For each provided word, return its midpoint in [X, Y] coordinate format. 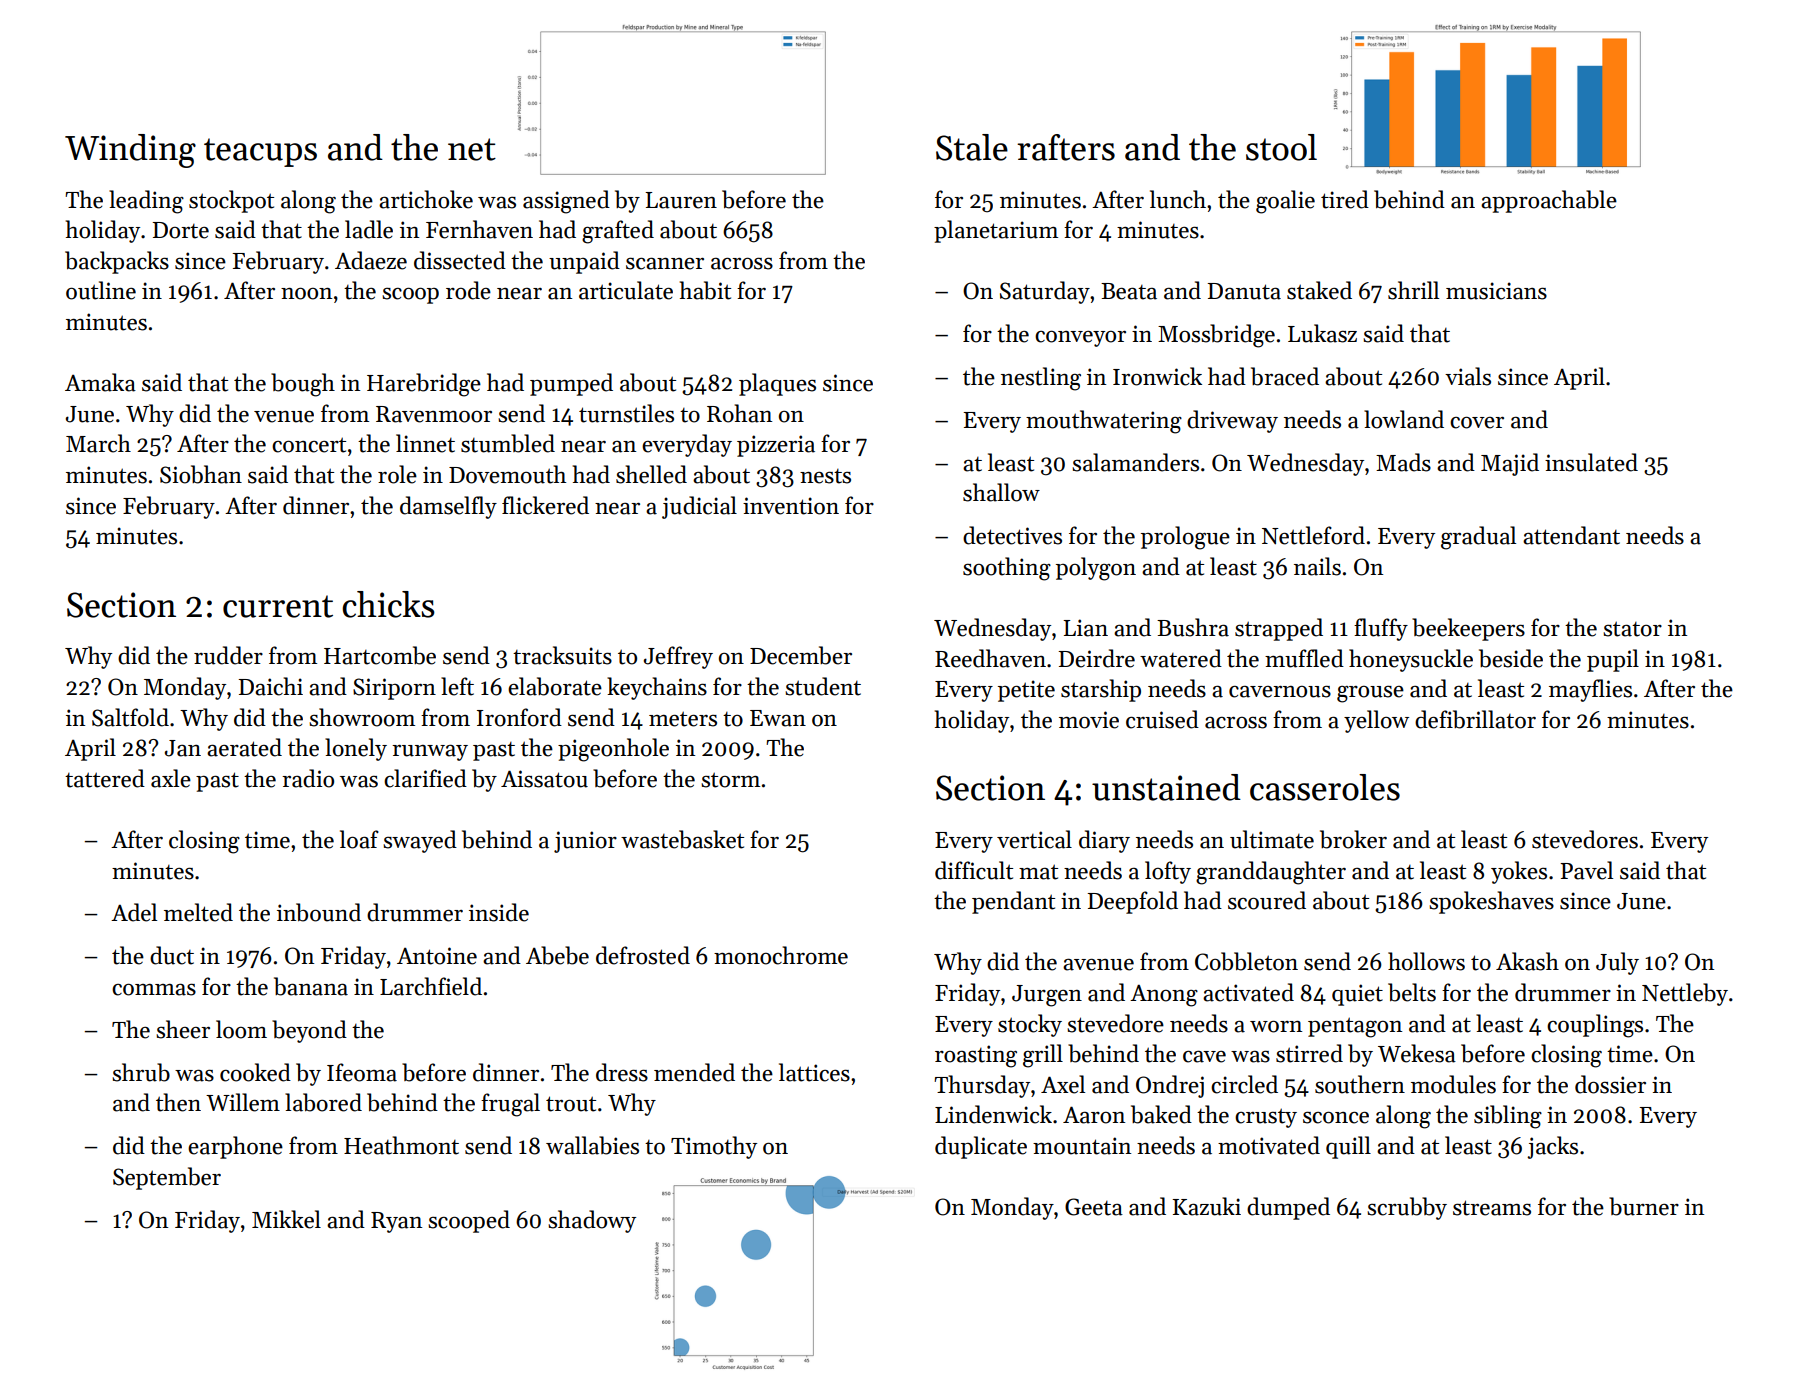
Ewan [778, 718]
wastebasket [682, 839]
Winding [130, 151]
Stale [972, 147]
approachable [1549, 201]
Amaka [100, 382]
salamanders [1135, 462]
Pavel [1586, 870]
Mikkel [286, 1219]
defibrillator [1475, 719]
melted [198, 912]
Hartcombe [380, 655]
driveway [1232, 421]
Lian [1085, 628]
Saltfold [130, 717]
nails [1317, 566]
